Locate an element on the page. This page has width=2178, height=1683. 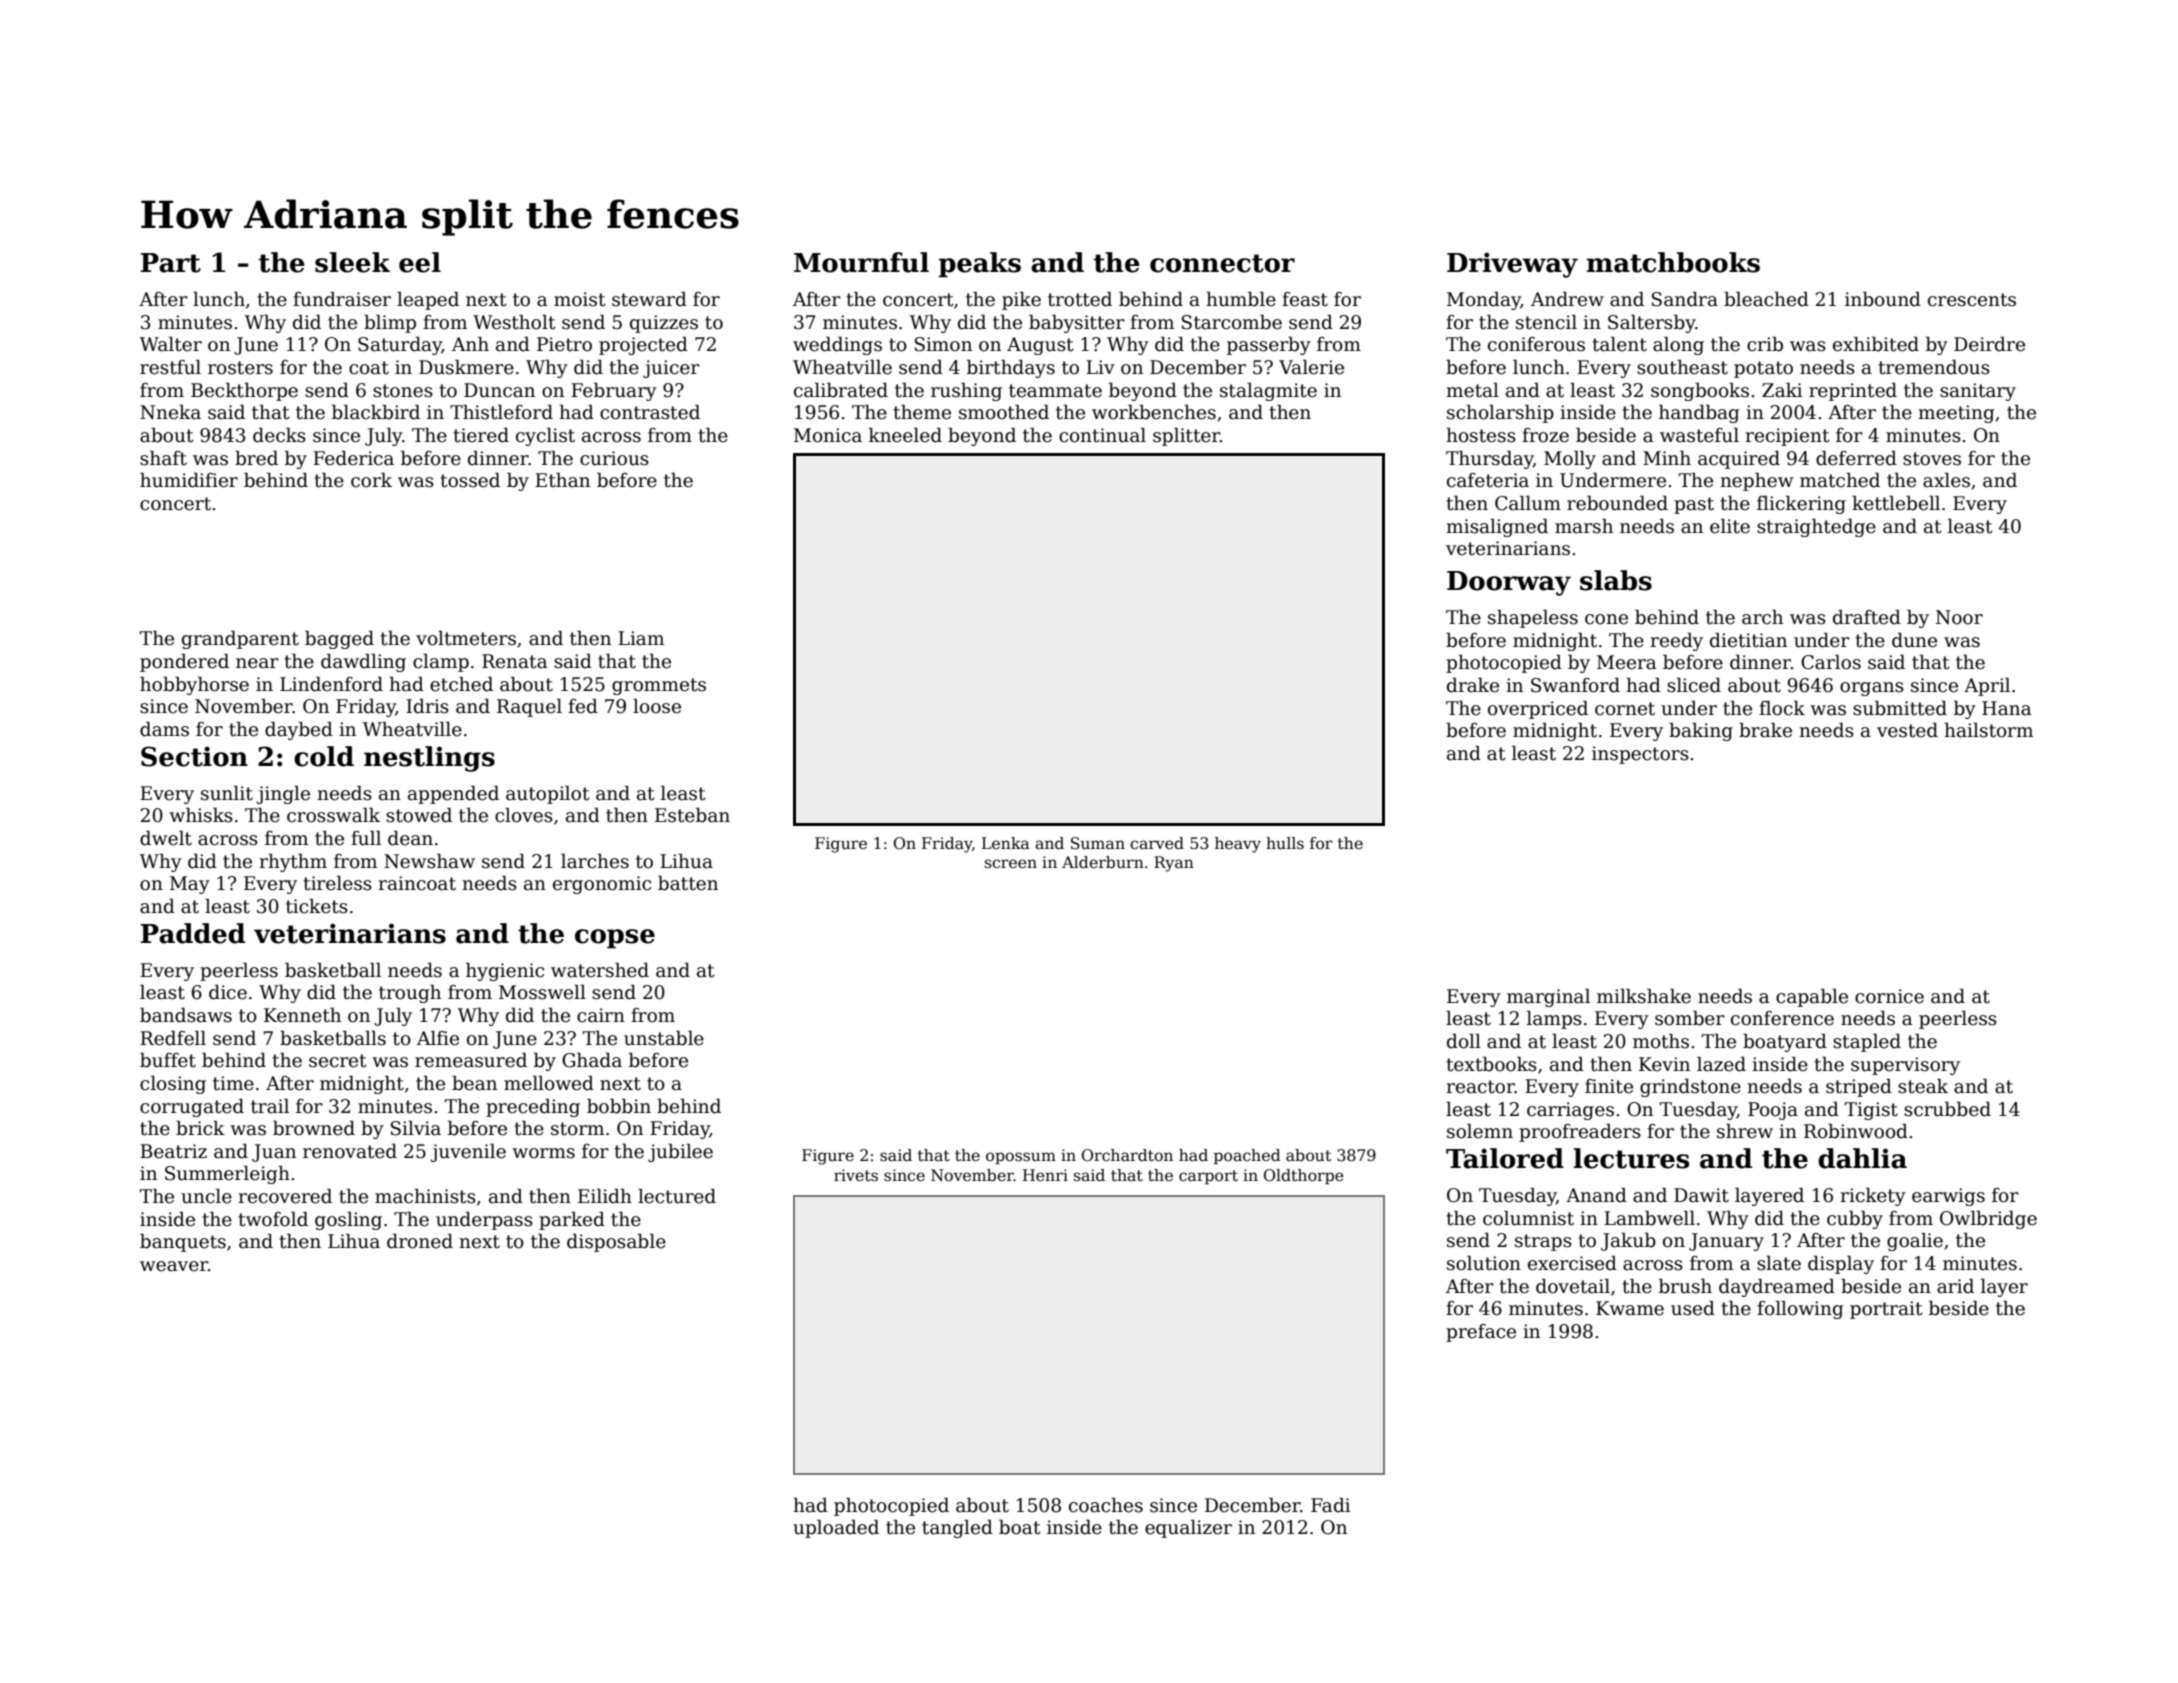
dune is located at coordinates (1914, 640).
